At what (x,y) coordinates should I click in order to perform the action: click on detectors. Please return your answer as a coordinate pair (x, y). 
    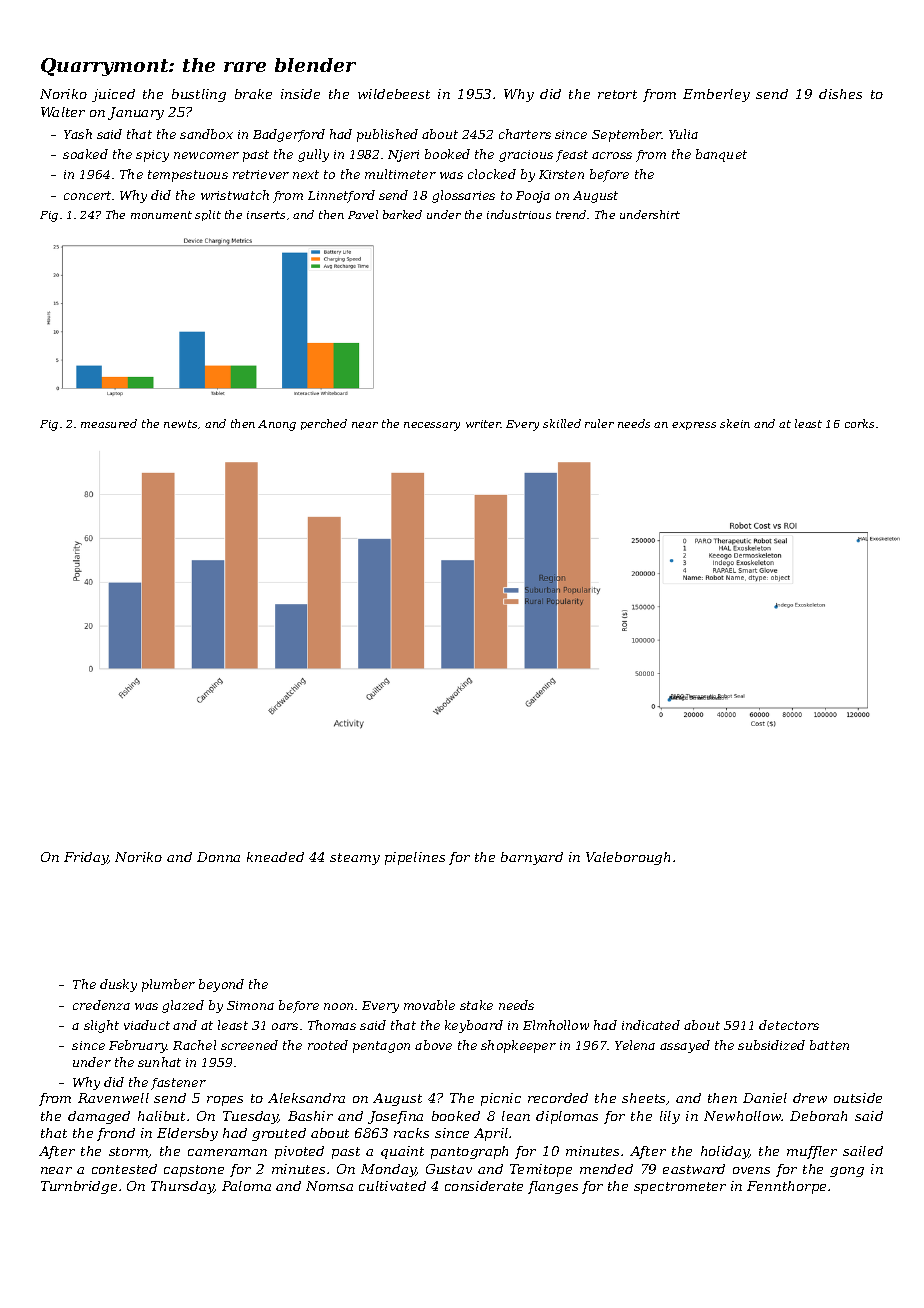
    Looking at the image, I should click on (789, 1025).
